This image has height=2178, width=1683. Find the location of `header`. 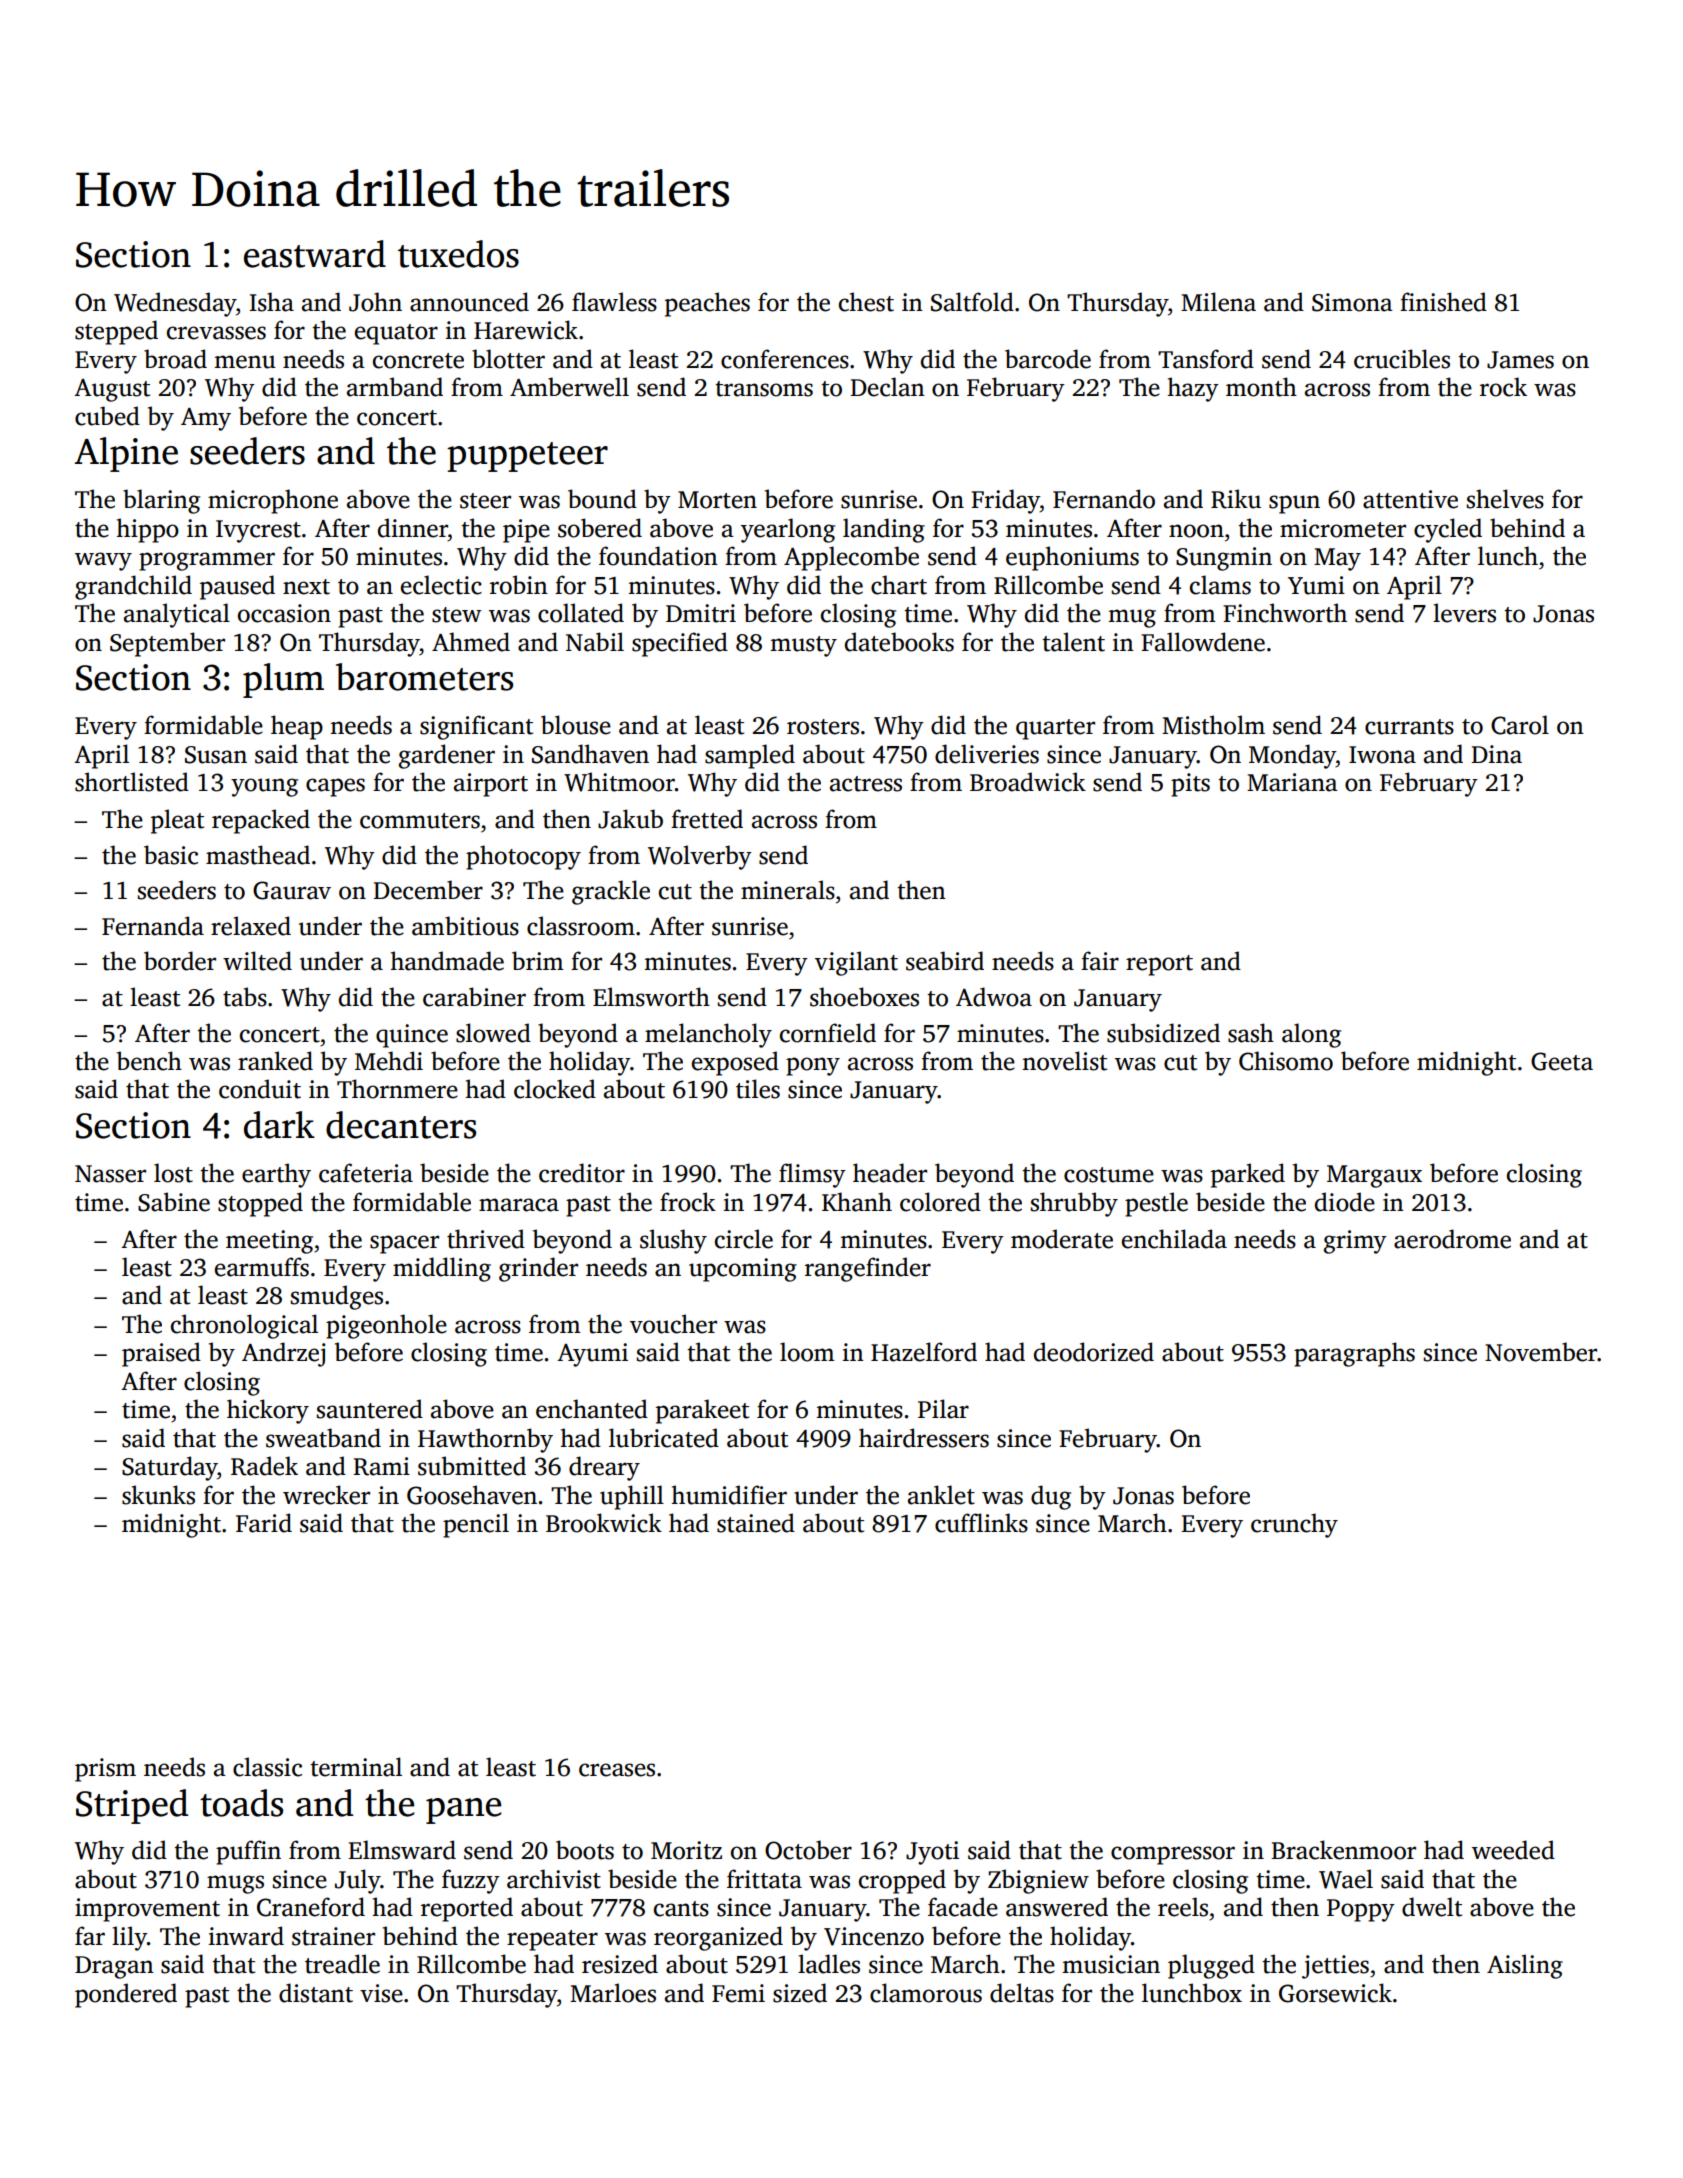

header is located at coordinates (890, 1173).
